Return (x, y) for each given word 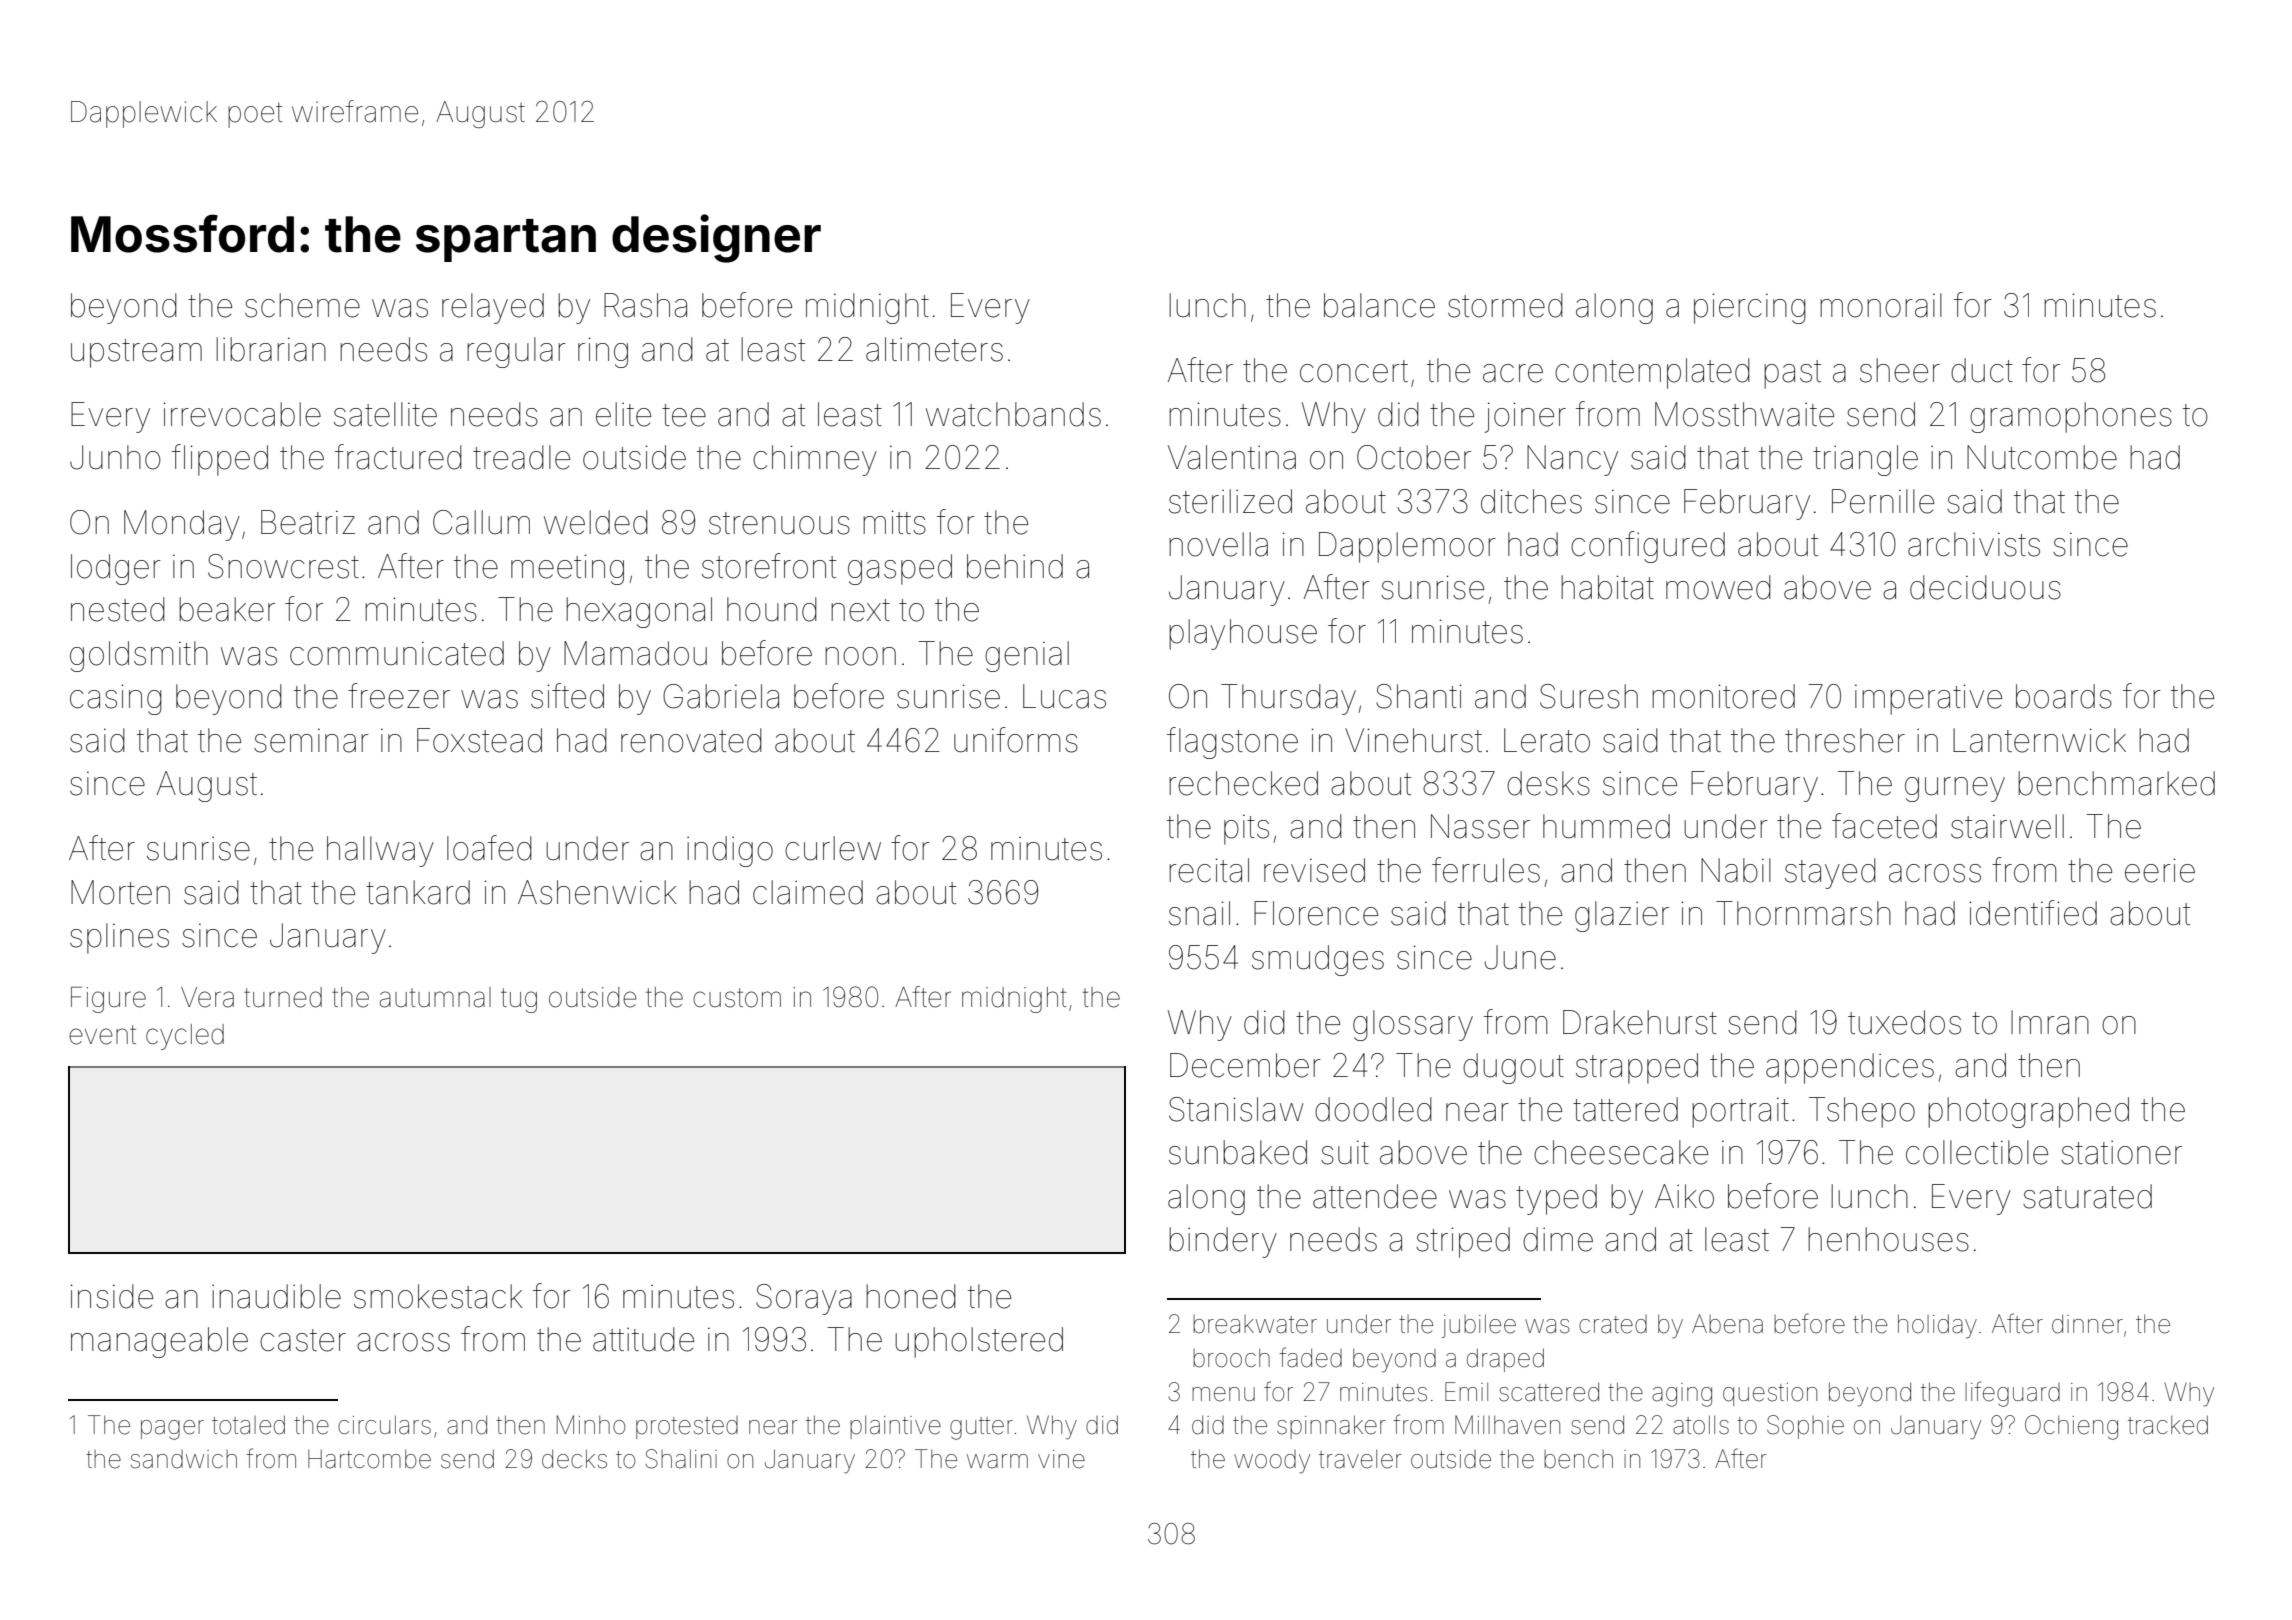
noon (860, 656)
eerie (2160, 870)
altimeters (934, 349)
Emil (1466, 1391)
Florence (1316, 913)
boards (2064, 696)
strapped (1637, 1068)
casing (116, 699)
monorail (1881, 305)
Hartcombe (369, 1459)
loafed (489, 848)
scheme (302, 305)
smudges (1318, 960)
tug (519, 1000)
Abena (1727, 1324)
